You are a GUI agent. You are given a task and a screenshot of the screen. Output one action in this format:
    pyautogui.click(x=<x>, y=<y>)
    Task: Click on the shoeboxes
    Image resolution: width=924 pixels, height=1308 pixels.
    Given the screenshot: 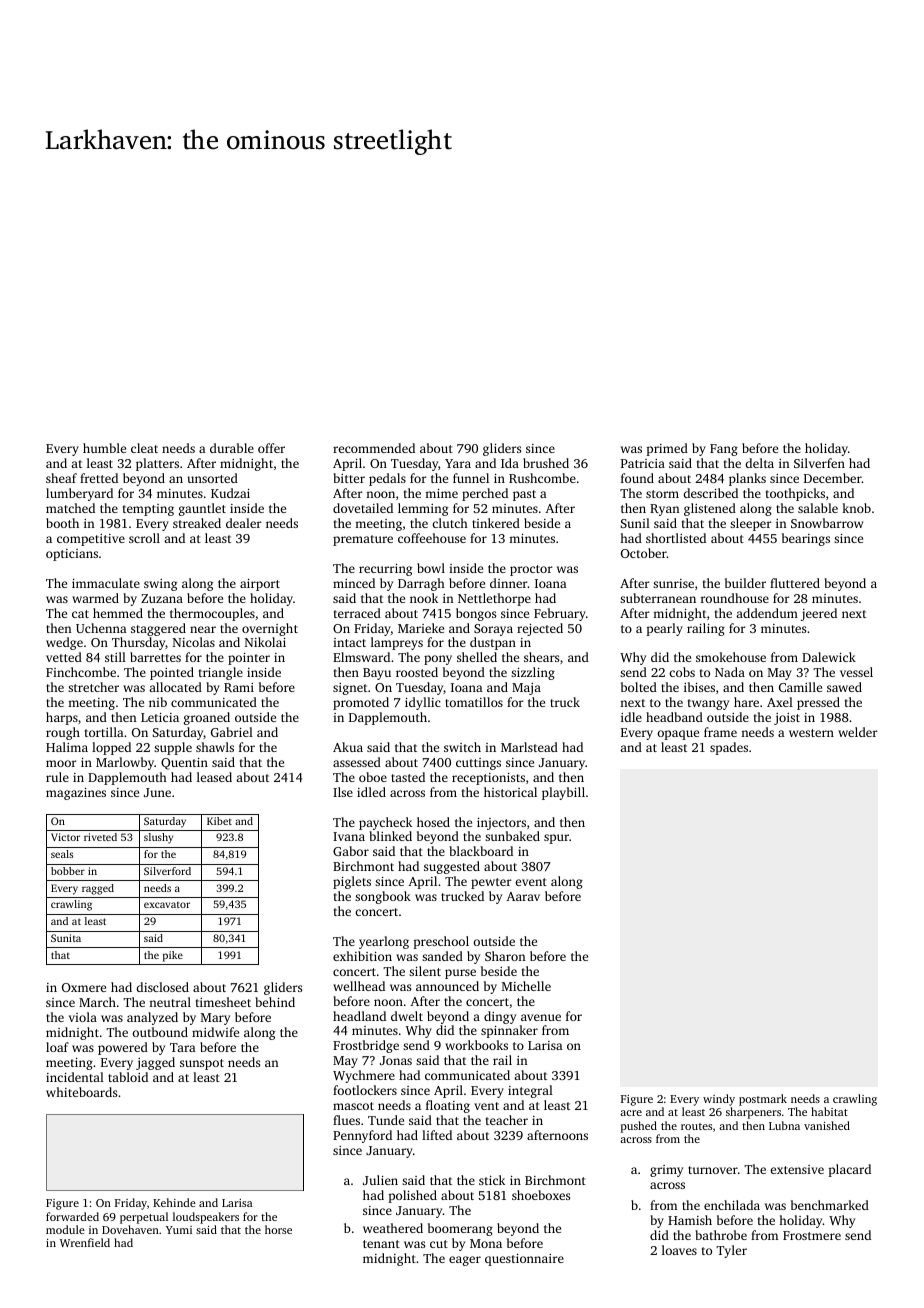 What is the action you would take?
    pyautogui.click(x=541, y=1195)
